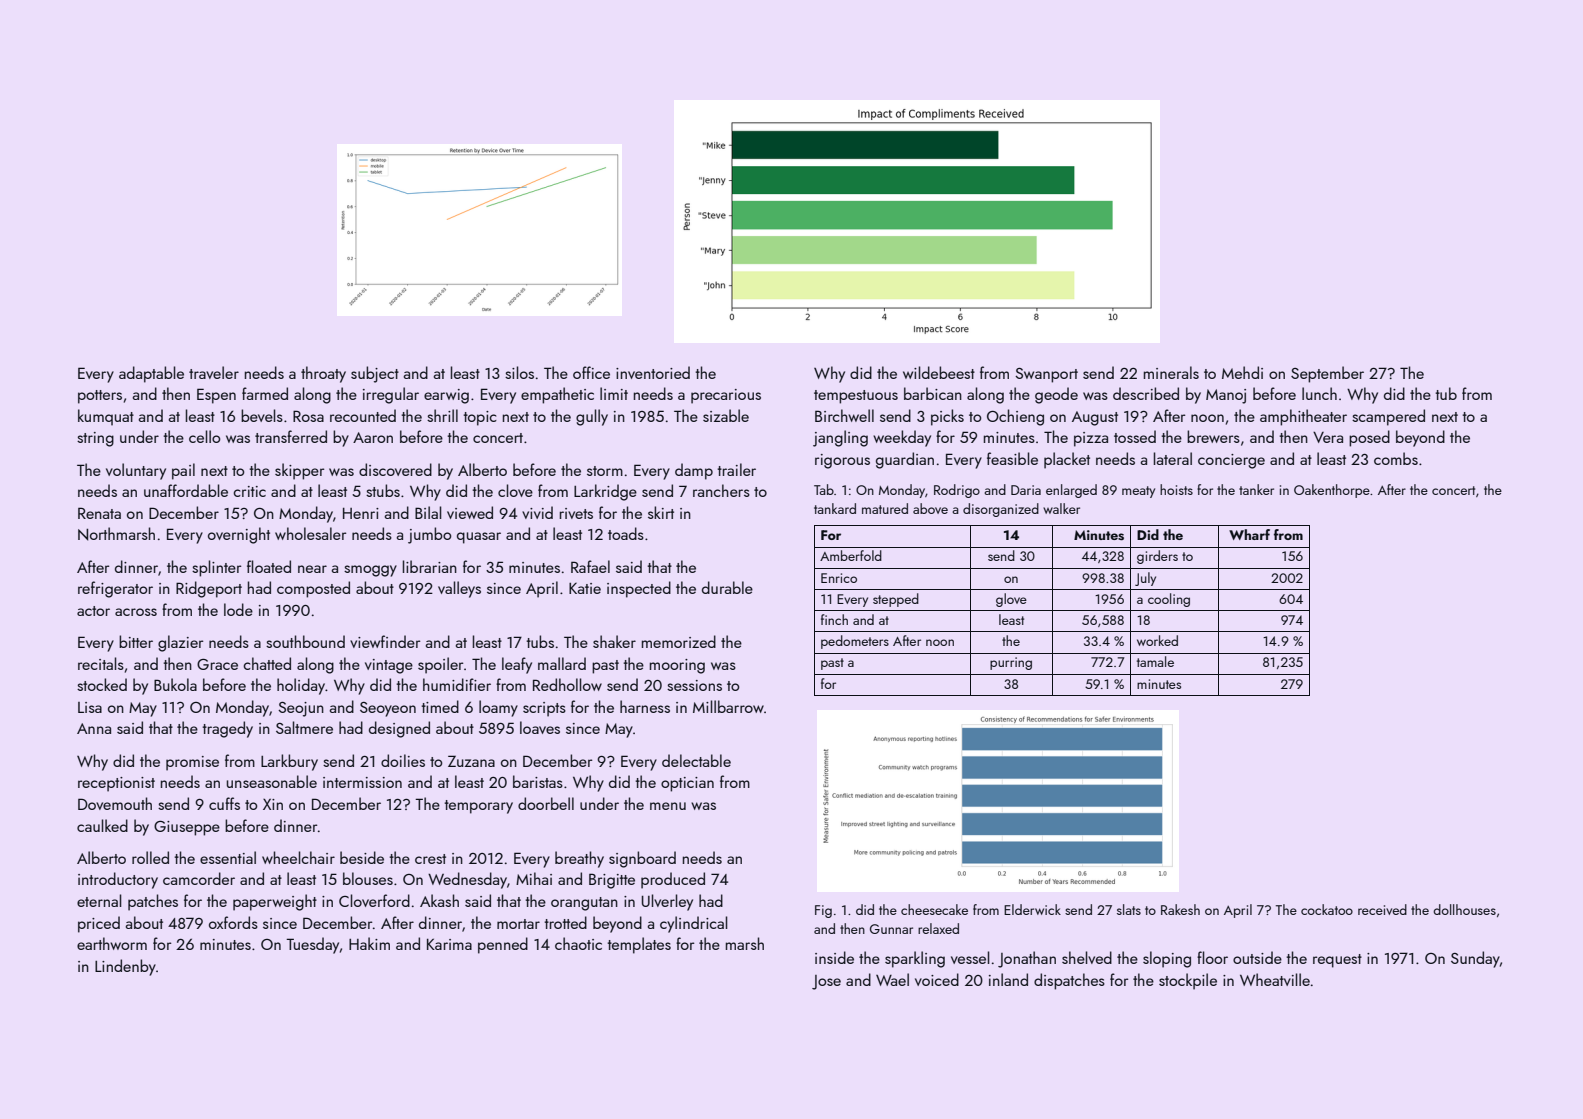  What do you see at coordinates (308, 416) in the document?
I see `Rosa` at bounding box center [308, 416].
